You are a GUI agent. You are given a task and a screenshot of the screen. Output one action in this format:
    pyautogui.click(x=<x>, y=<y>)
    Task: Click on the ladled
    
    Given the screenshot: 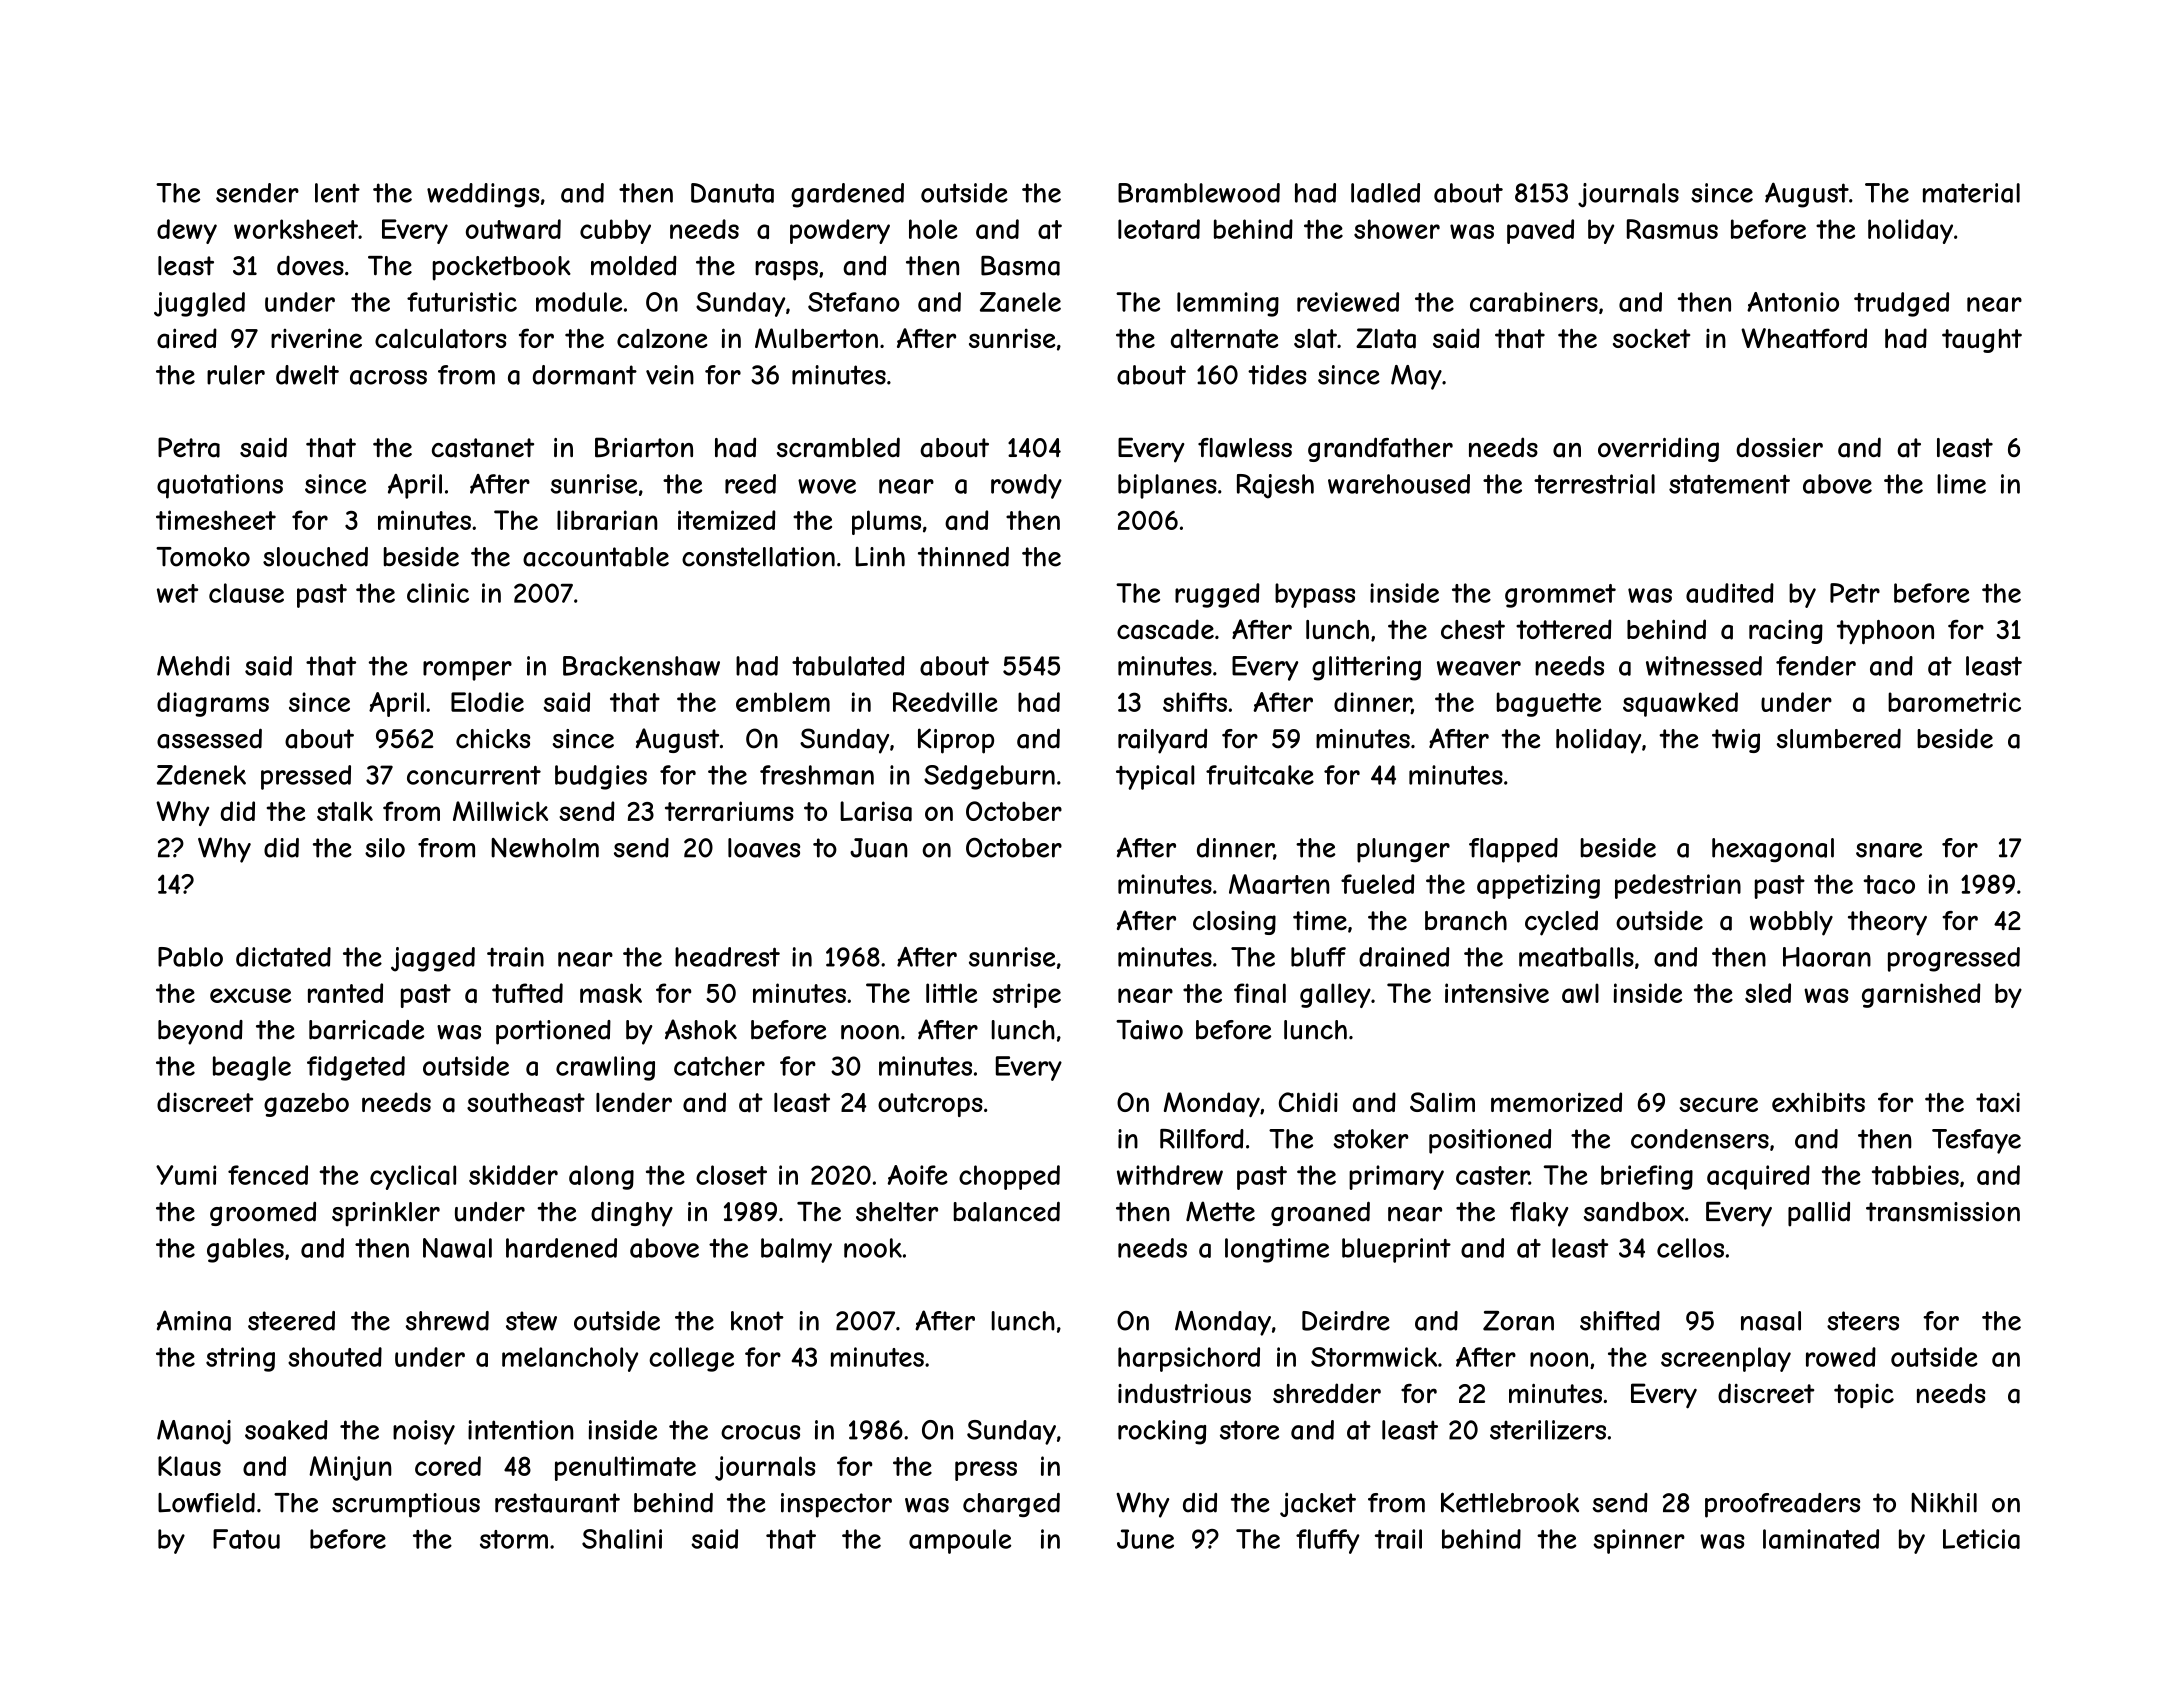 What is the action you would take?
    pyautogui.click(x=1385, y=193)
